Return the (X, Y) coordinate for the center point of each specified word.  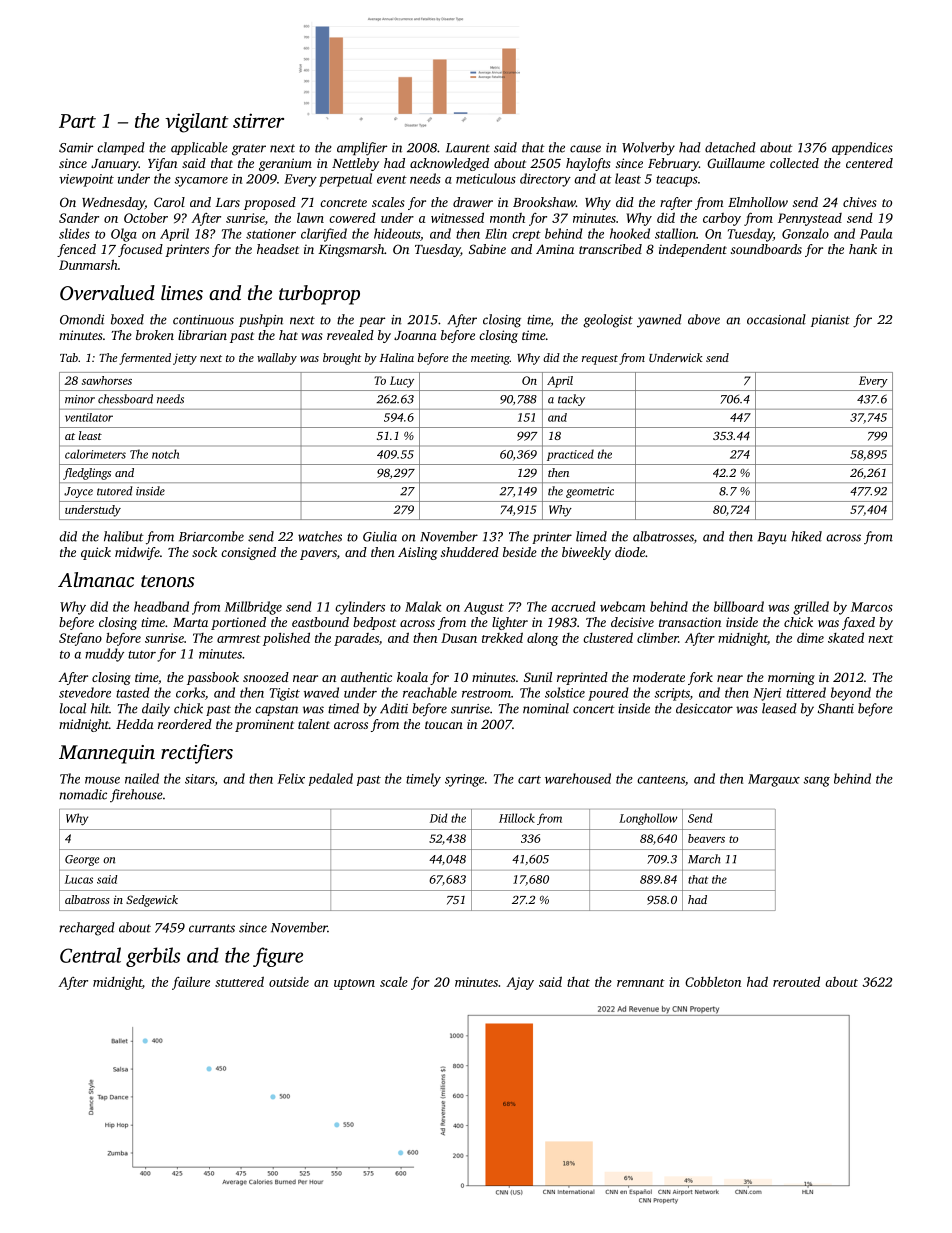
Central (90, 955)
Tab (69, 357)
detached (730, 147)
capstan (276, 710)
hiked (806, 536)
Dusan (459, 638)
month (507, 218)
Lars (227, 202)
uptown (354, 984)
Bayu (772, 538)
